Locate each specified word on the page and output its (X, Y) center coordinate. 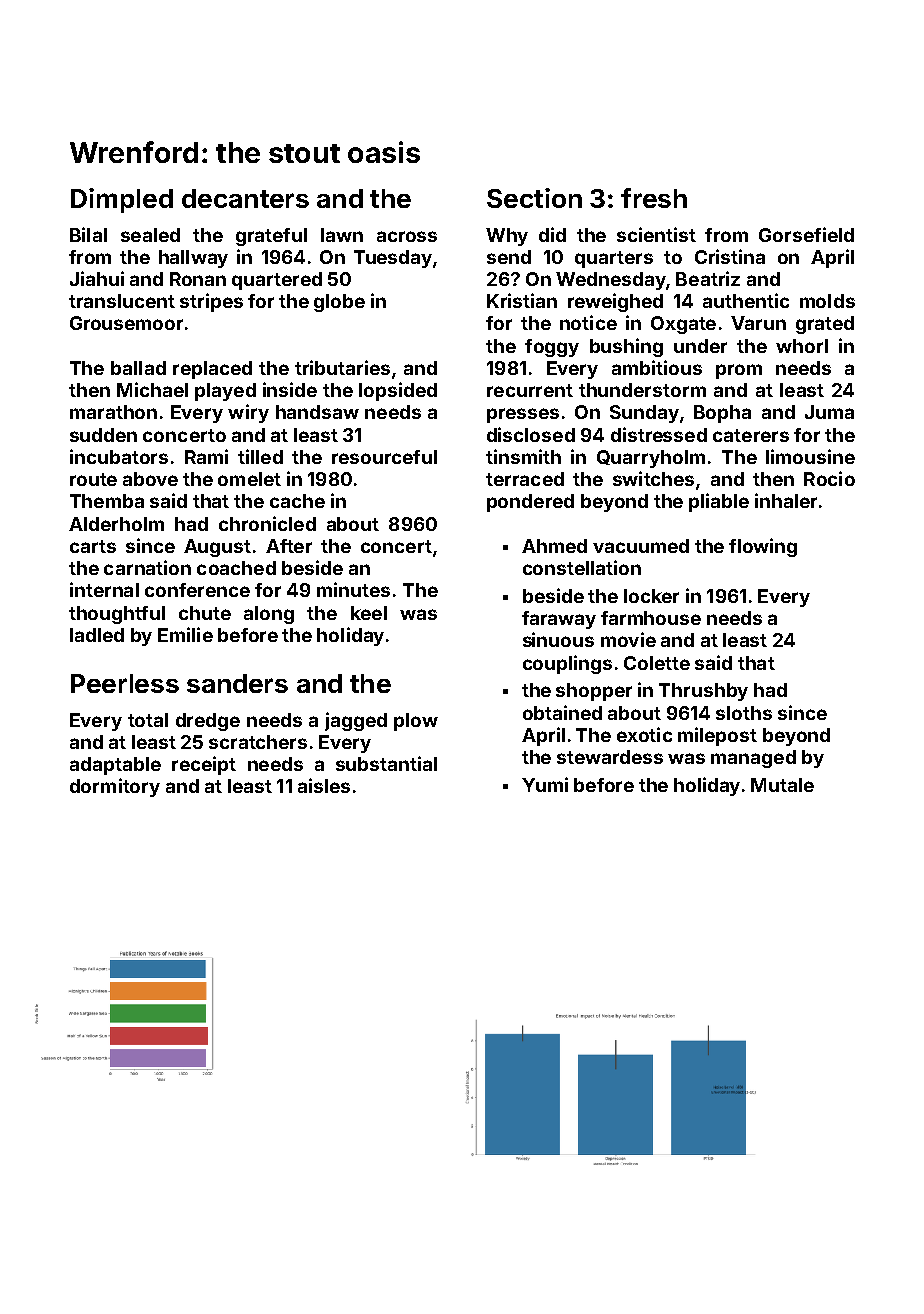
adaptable (115, 766)
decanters (245, 198)
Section (534, 198)
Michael (152, 389)
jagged (356, 721)
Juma (829, 412)
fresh (654, 198)
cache (297, 501)
